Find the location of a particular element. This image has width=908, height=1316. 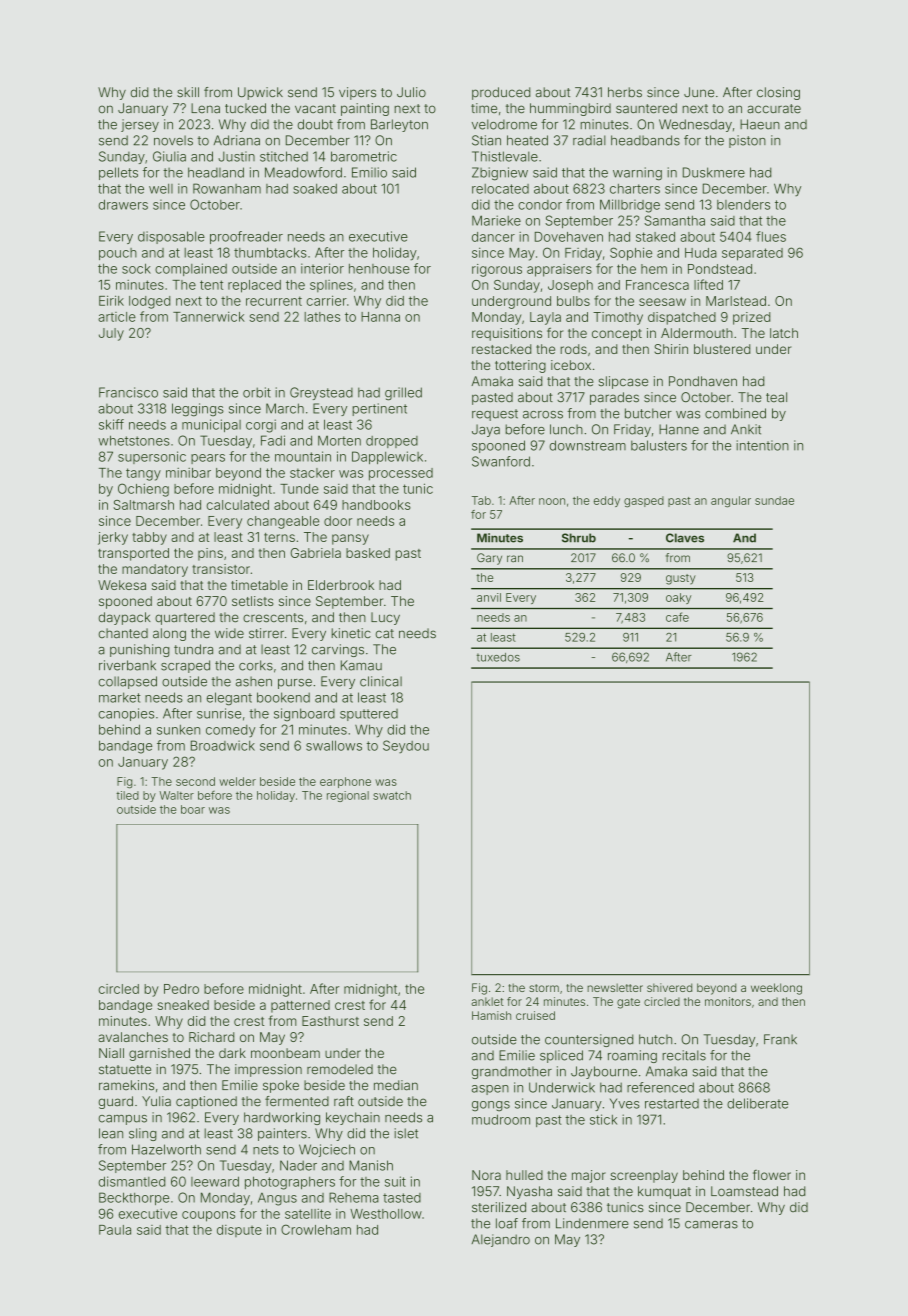

weeklong is located at coordinates (776, 989).
